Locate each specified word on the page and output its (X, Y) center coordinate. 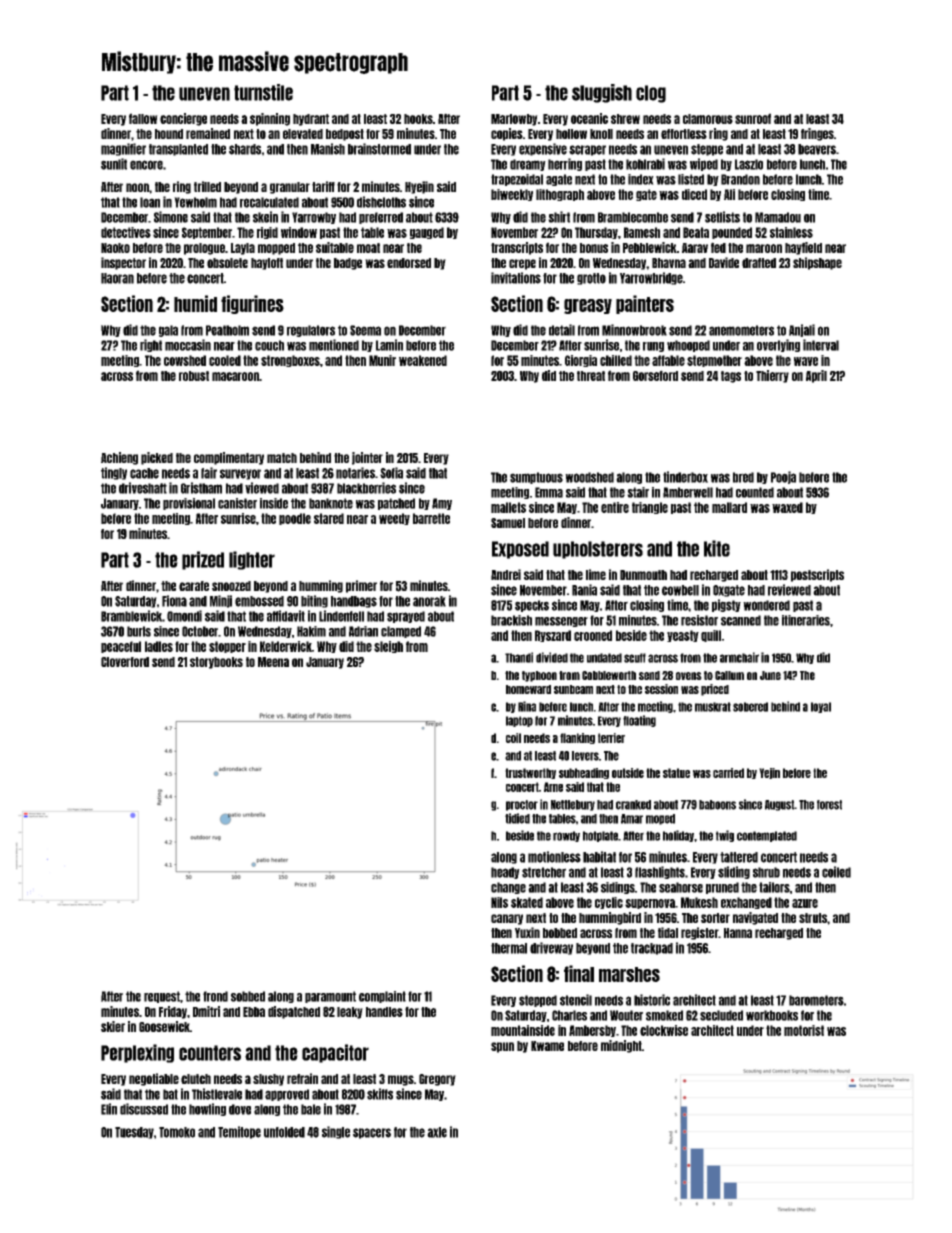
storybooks (216, 663)
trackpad (652, 949)
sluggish (602, 93)
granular (290, 188)
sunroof (753, 118)
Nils (499, 902)
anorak (429, 601)
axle (437, 1132)
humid (195, 303)
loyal (821, 707)
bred (743, 477)
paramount (330, 997)
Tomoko (177, 1132)
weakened (423, 360)
